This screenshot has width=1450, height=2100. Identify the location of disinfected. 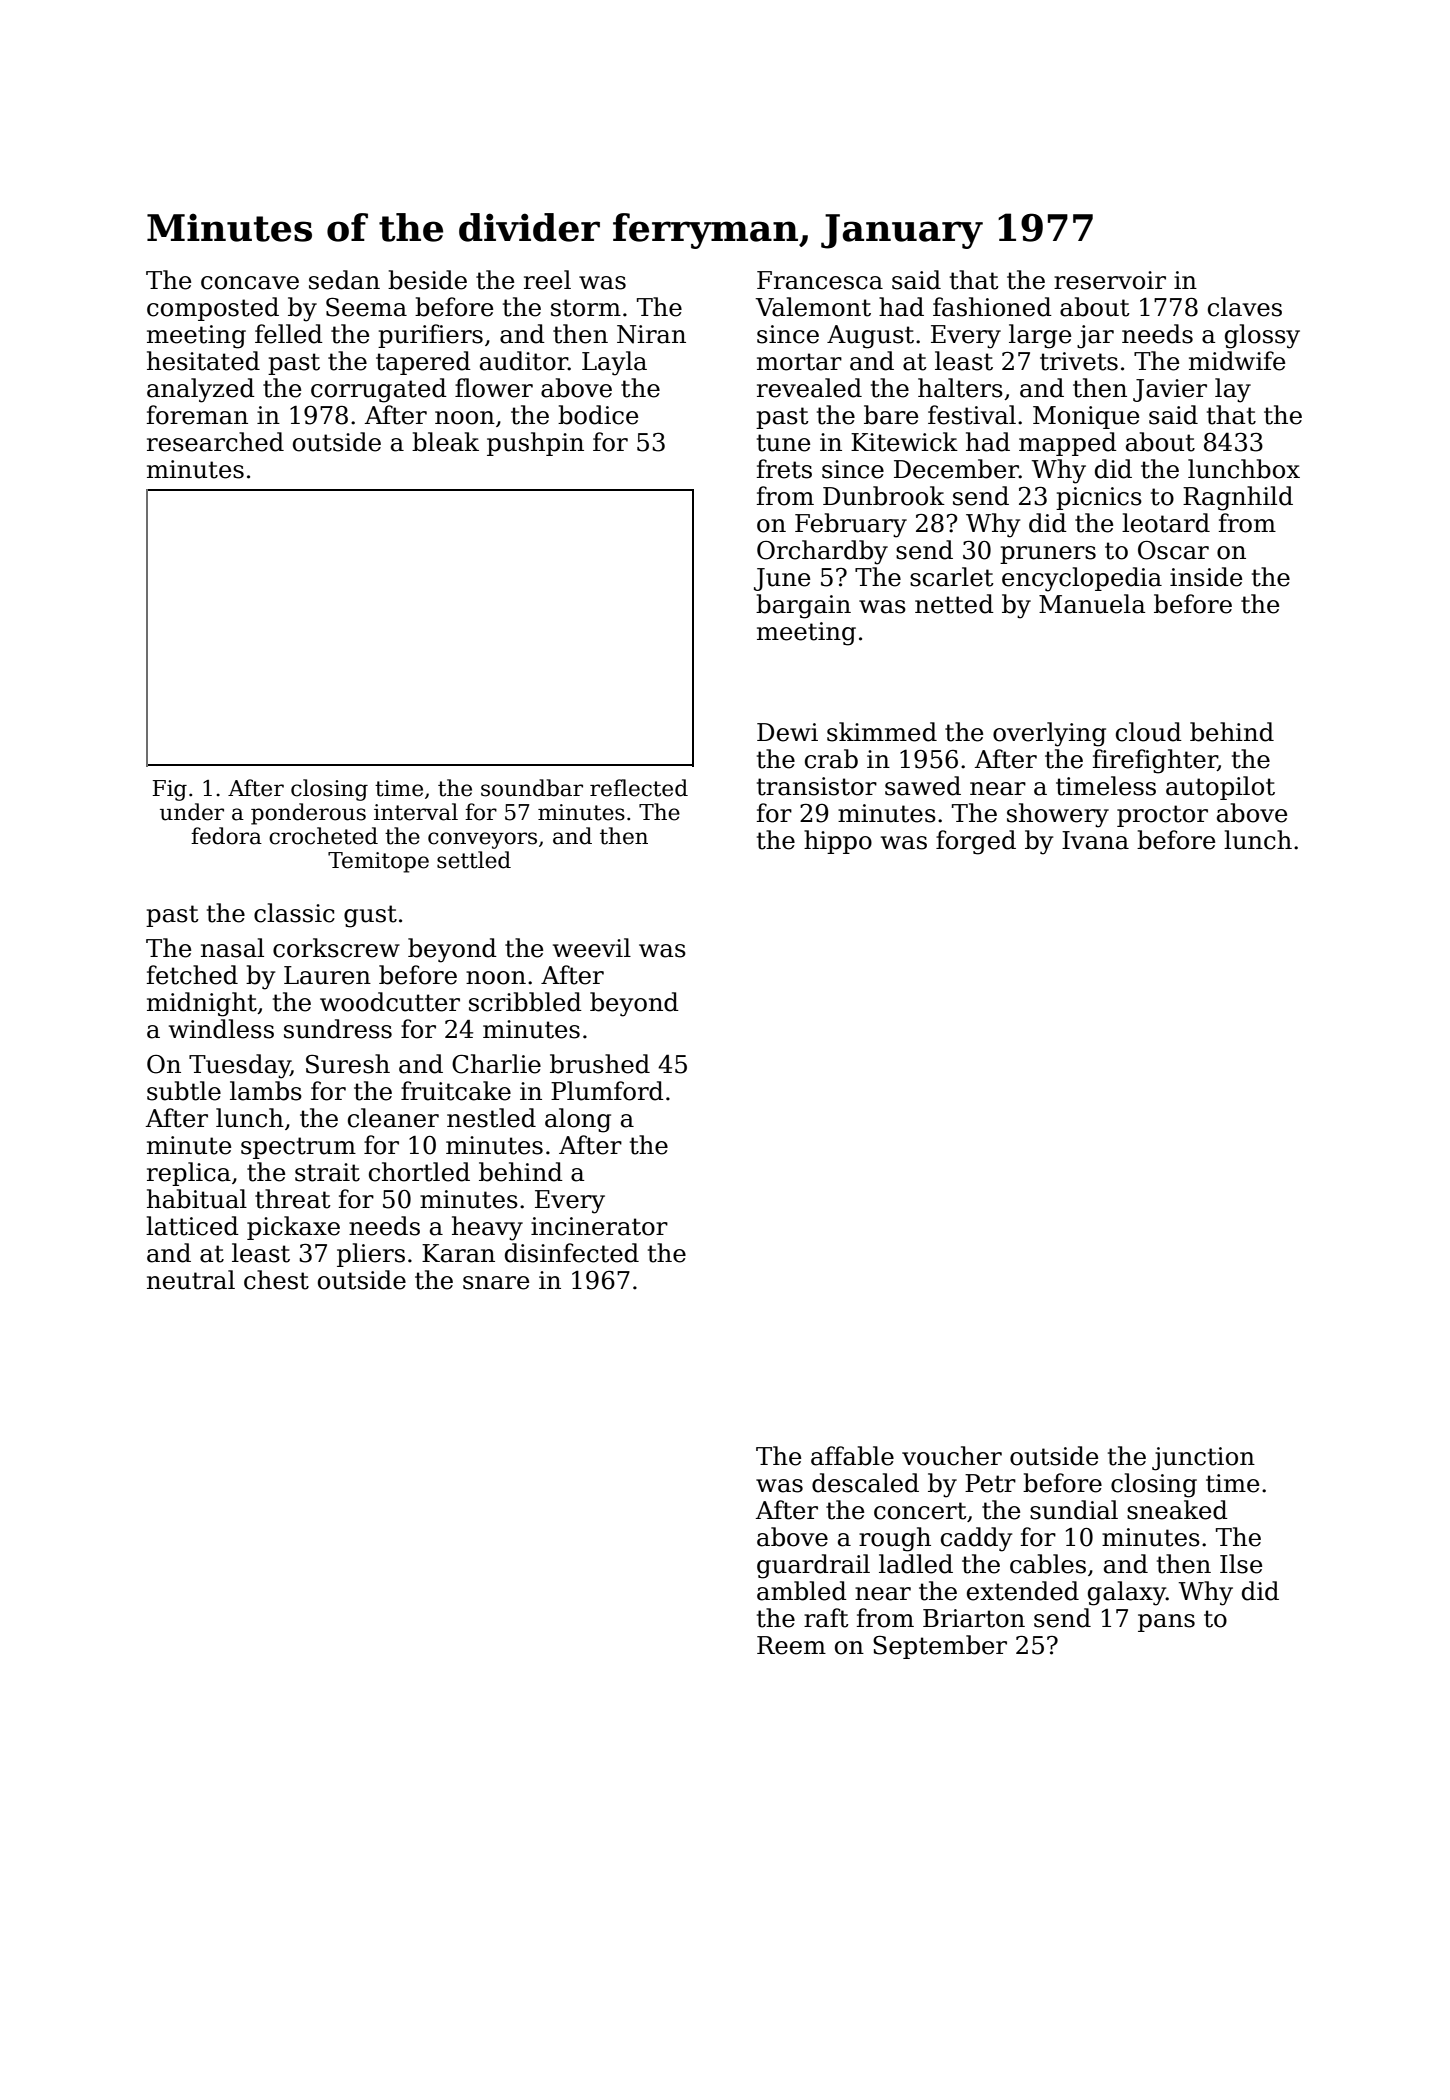
(572, 1253).
